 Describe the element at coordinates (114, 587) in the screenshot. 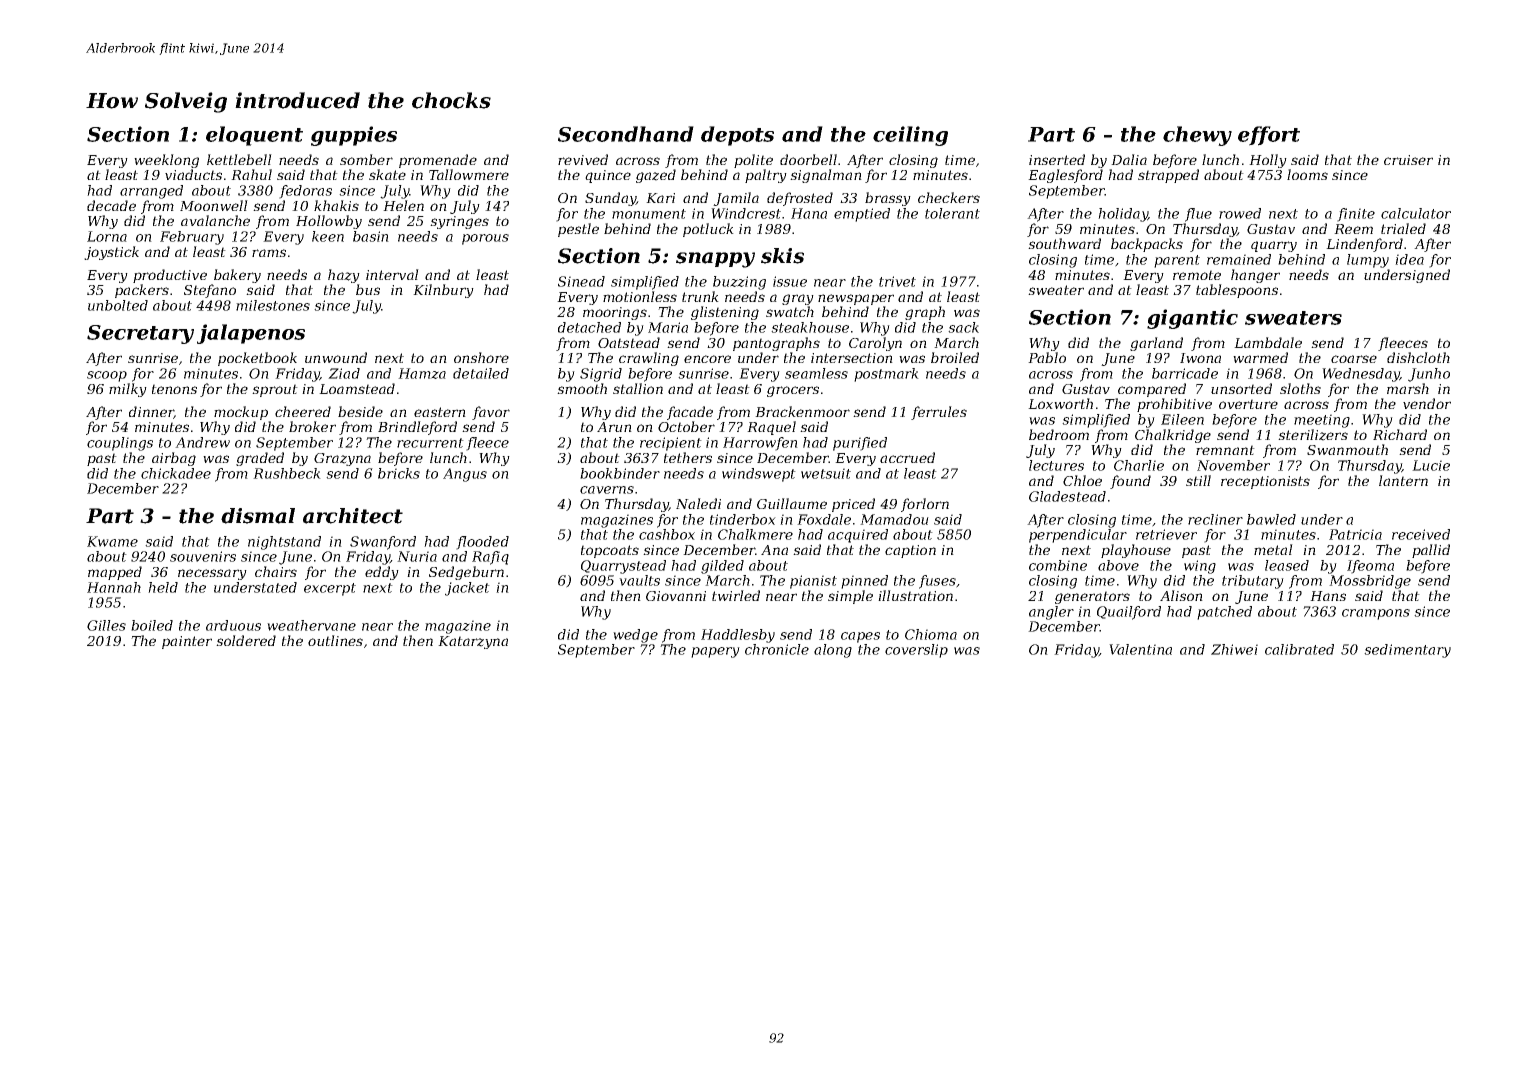

I see `Hannah` at that location.
